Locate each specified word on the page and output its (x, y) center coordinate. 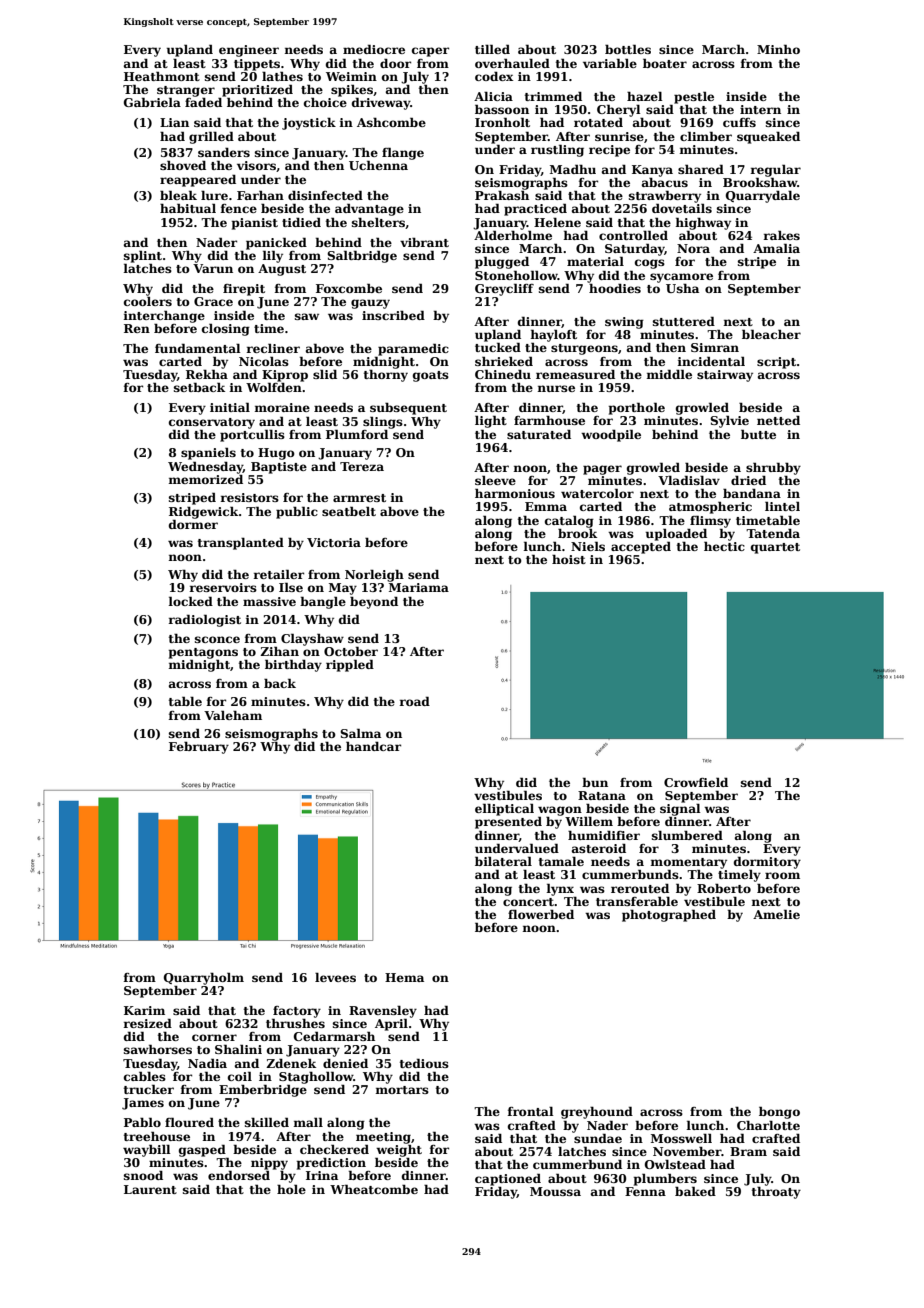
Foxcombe (349, 288)
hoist (569, 559)
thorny (386, 376)
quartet (775, 548)
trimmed (553, 96)
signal (680, 810)
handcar (373, 746)
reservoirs (223, 587)
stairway (725, 376)
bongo (779, 1112)
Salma (360, 733)
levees (335, 977)
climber (706, 136)
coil (240, 1076)
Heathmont (162, 76)
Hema (404, 977)
